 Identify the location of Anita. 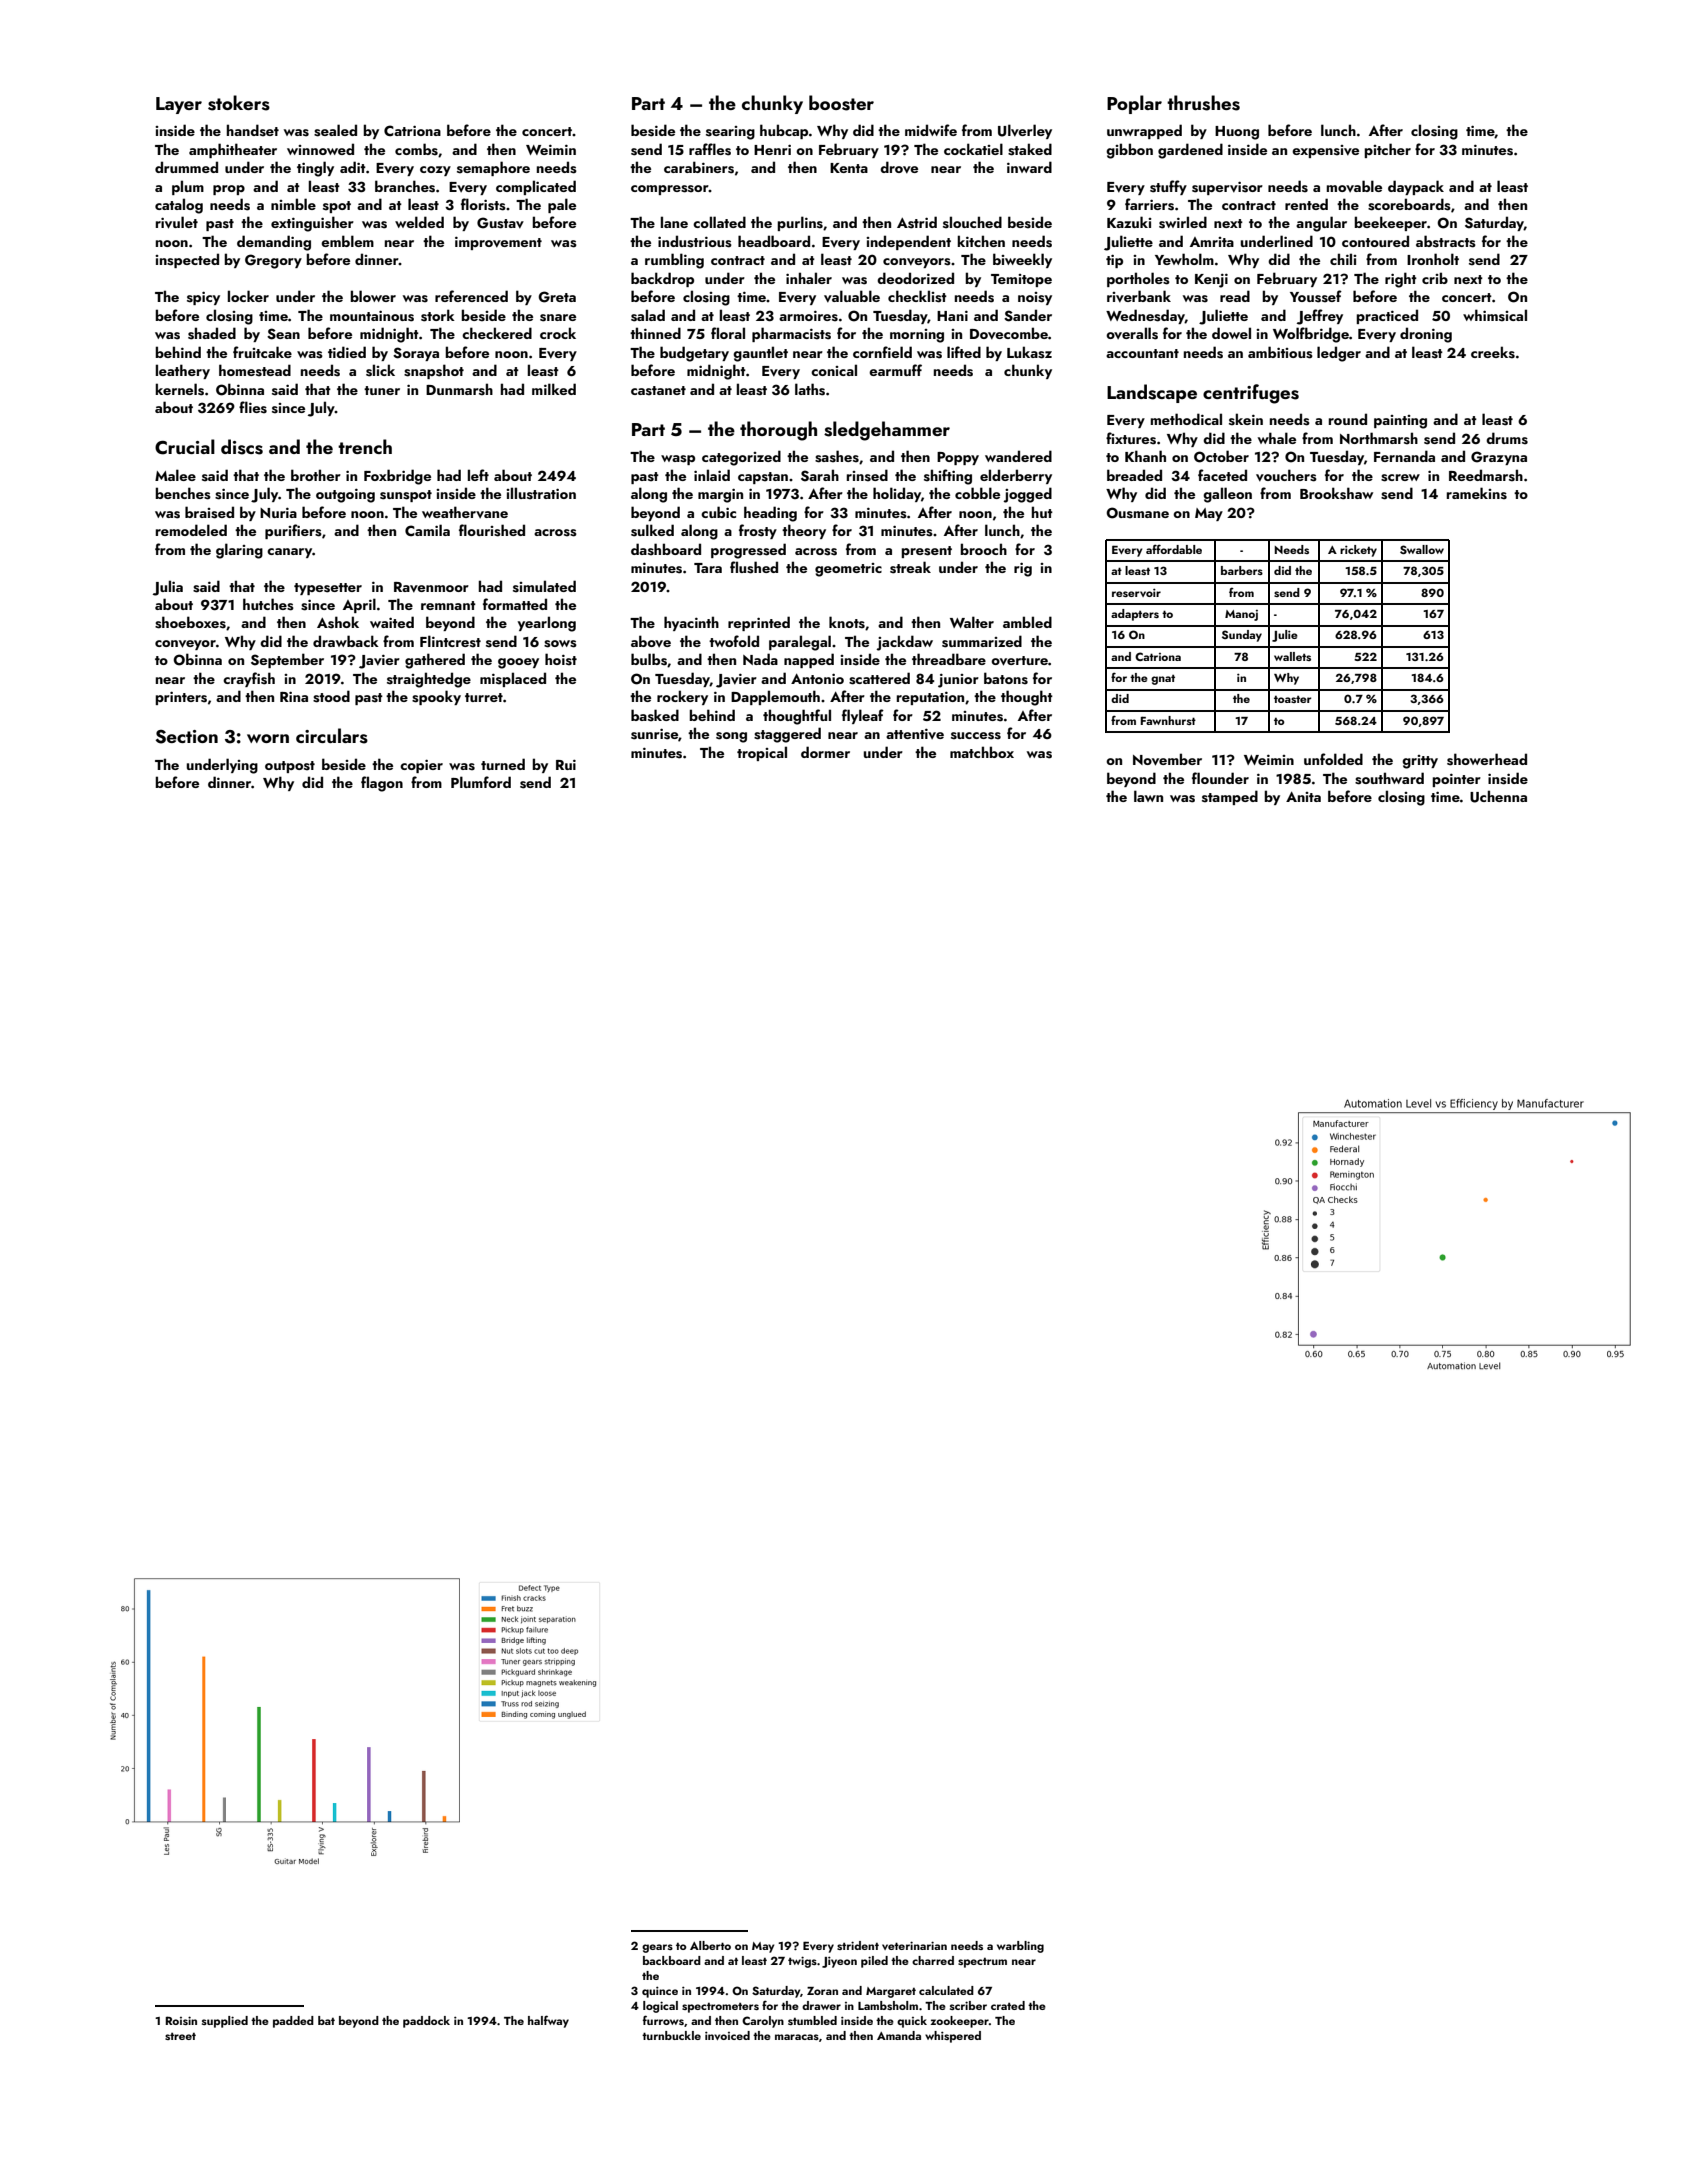
(1303, 797).
